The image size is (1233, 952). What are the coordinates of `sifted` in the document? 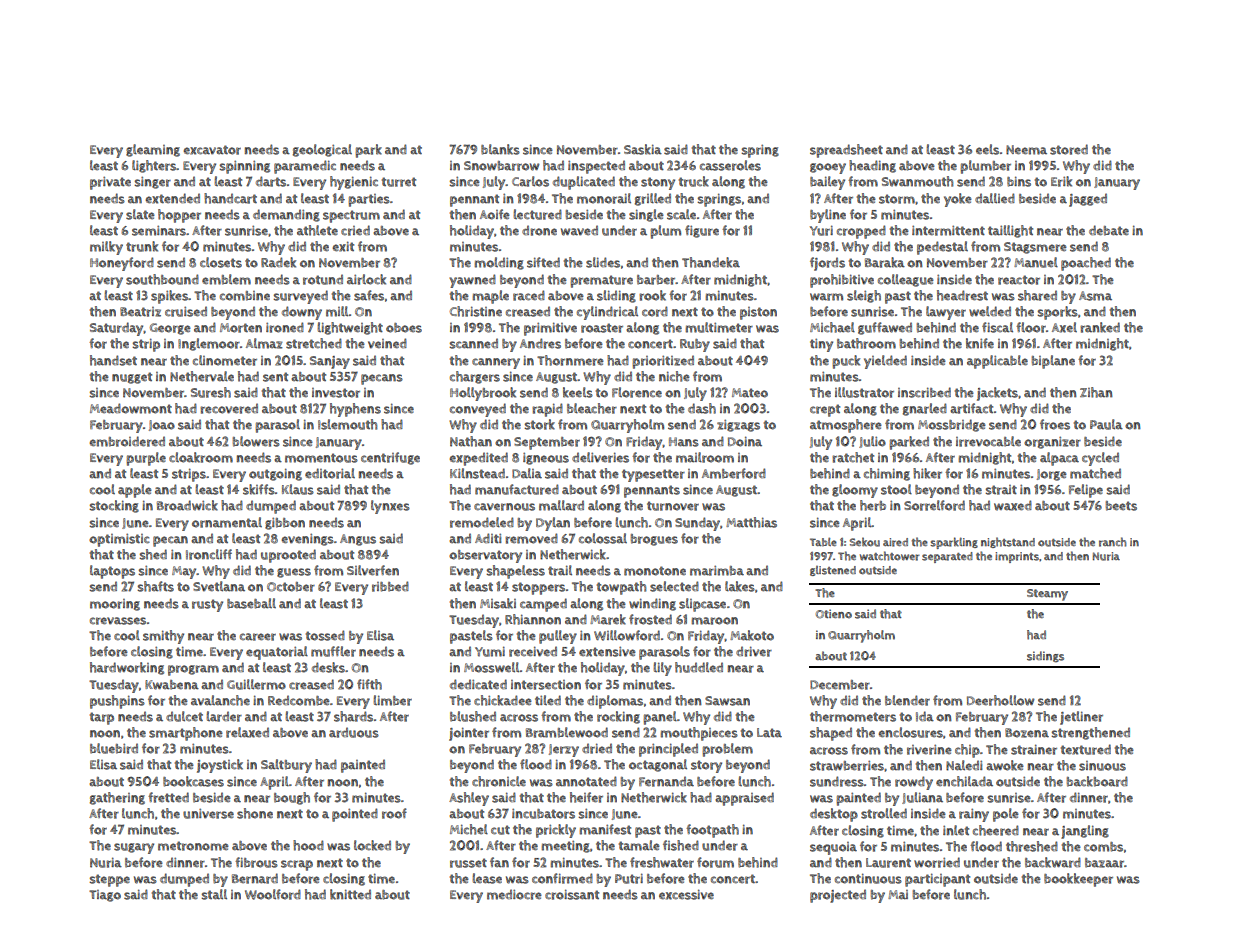 It's located at (543, 262).
